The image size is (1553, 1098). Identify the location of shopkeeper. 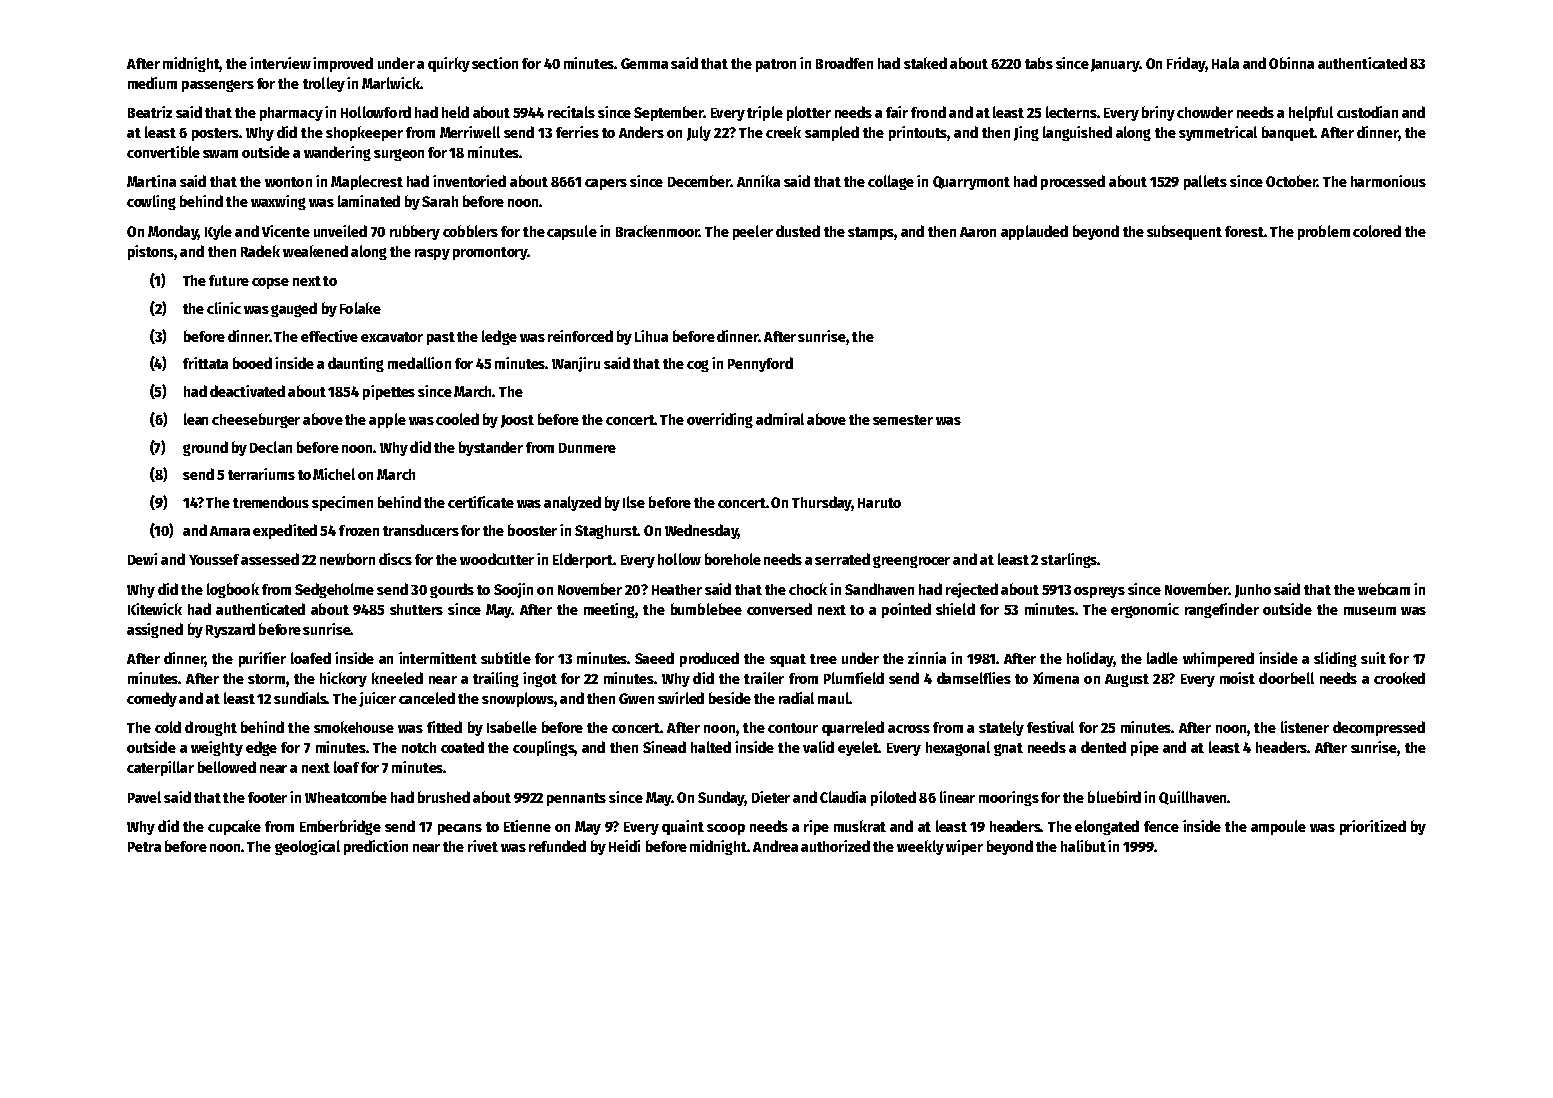
(364, 133).
